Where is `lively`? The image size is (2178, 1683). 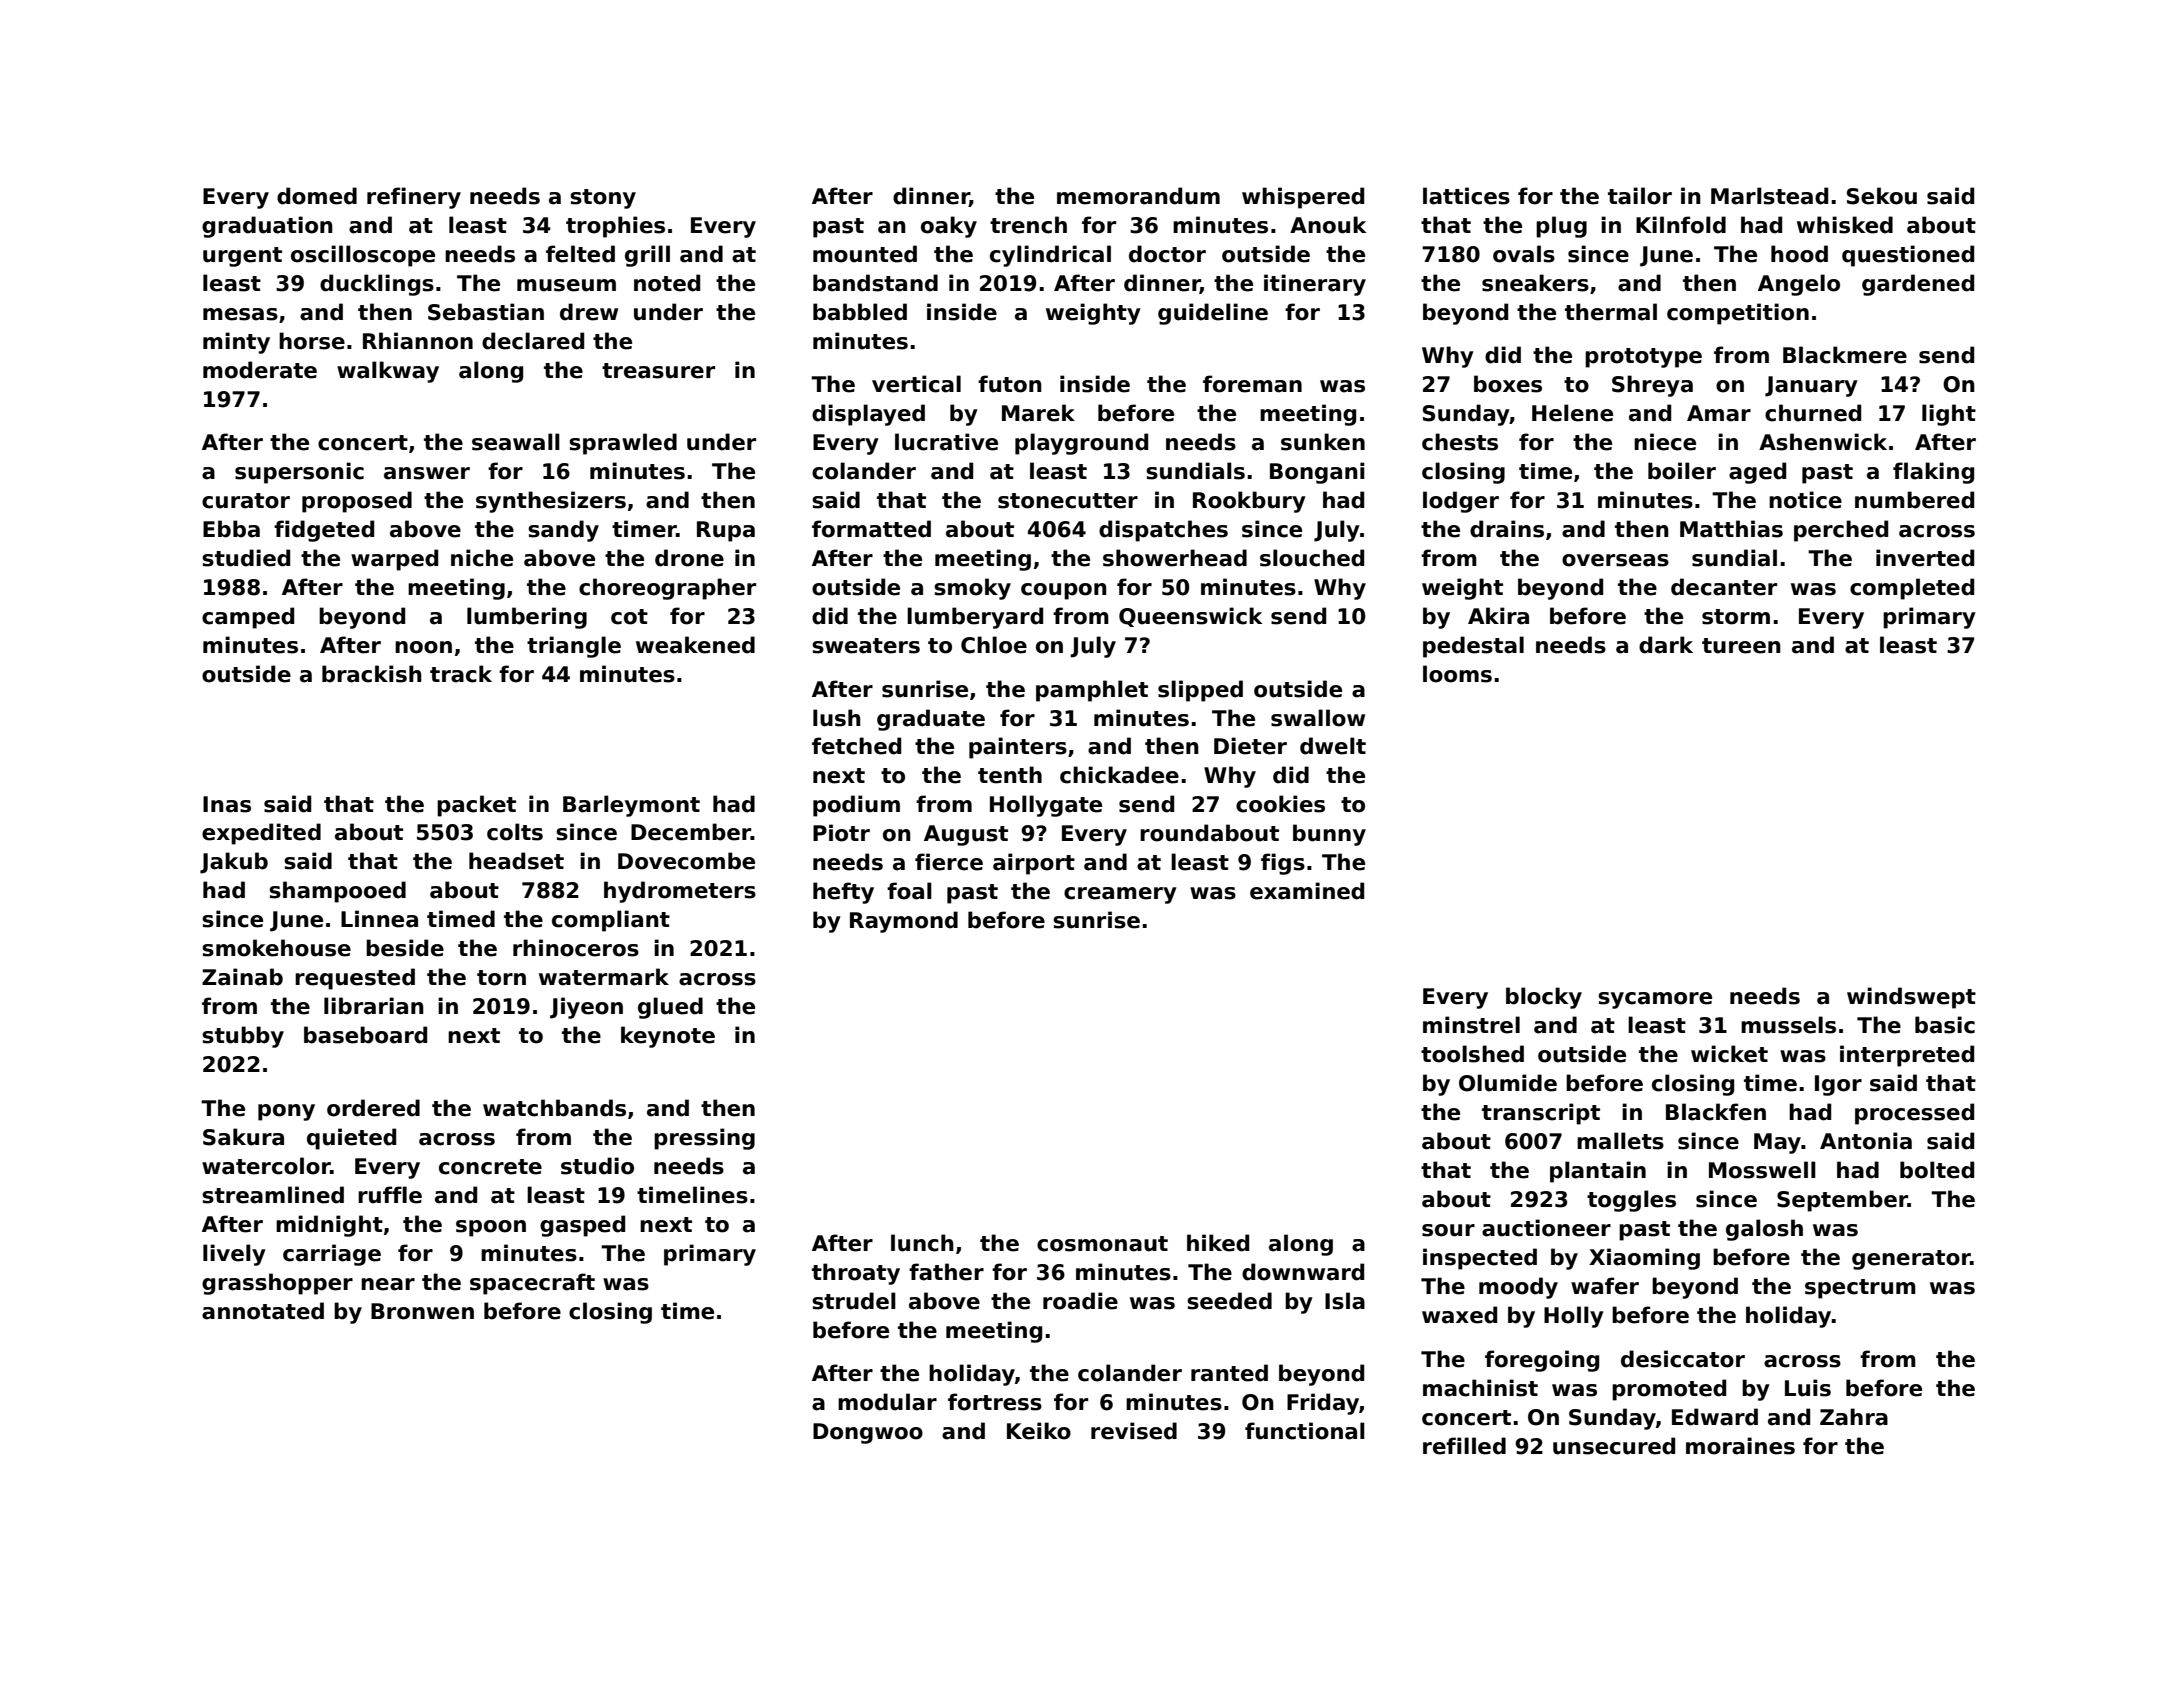 lively is located at coordinates (234, 1255).
